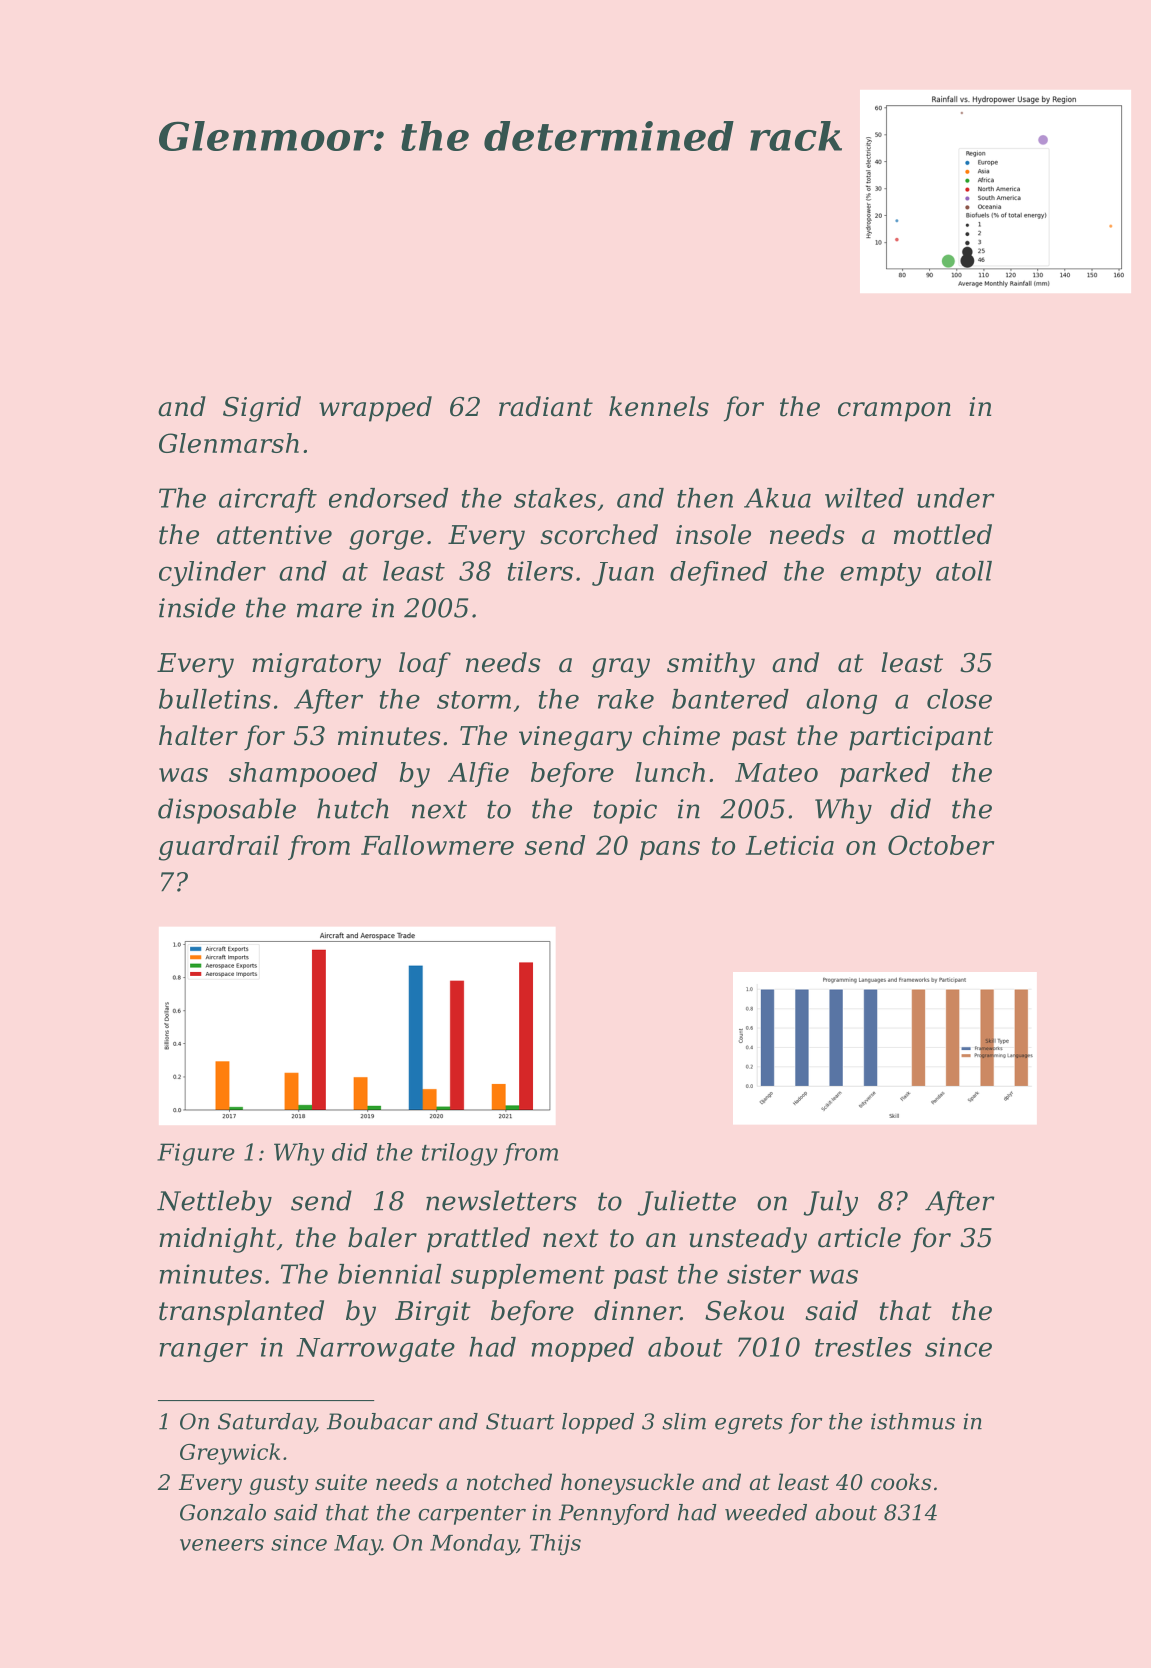 Image resolution: width=1151 pixels, height=1668 pixels. What do you see at coordinates (196, 1154) in the screenshot?
I see `Figure` at bounding box center [196, 1154].
